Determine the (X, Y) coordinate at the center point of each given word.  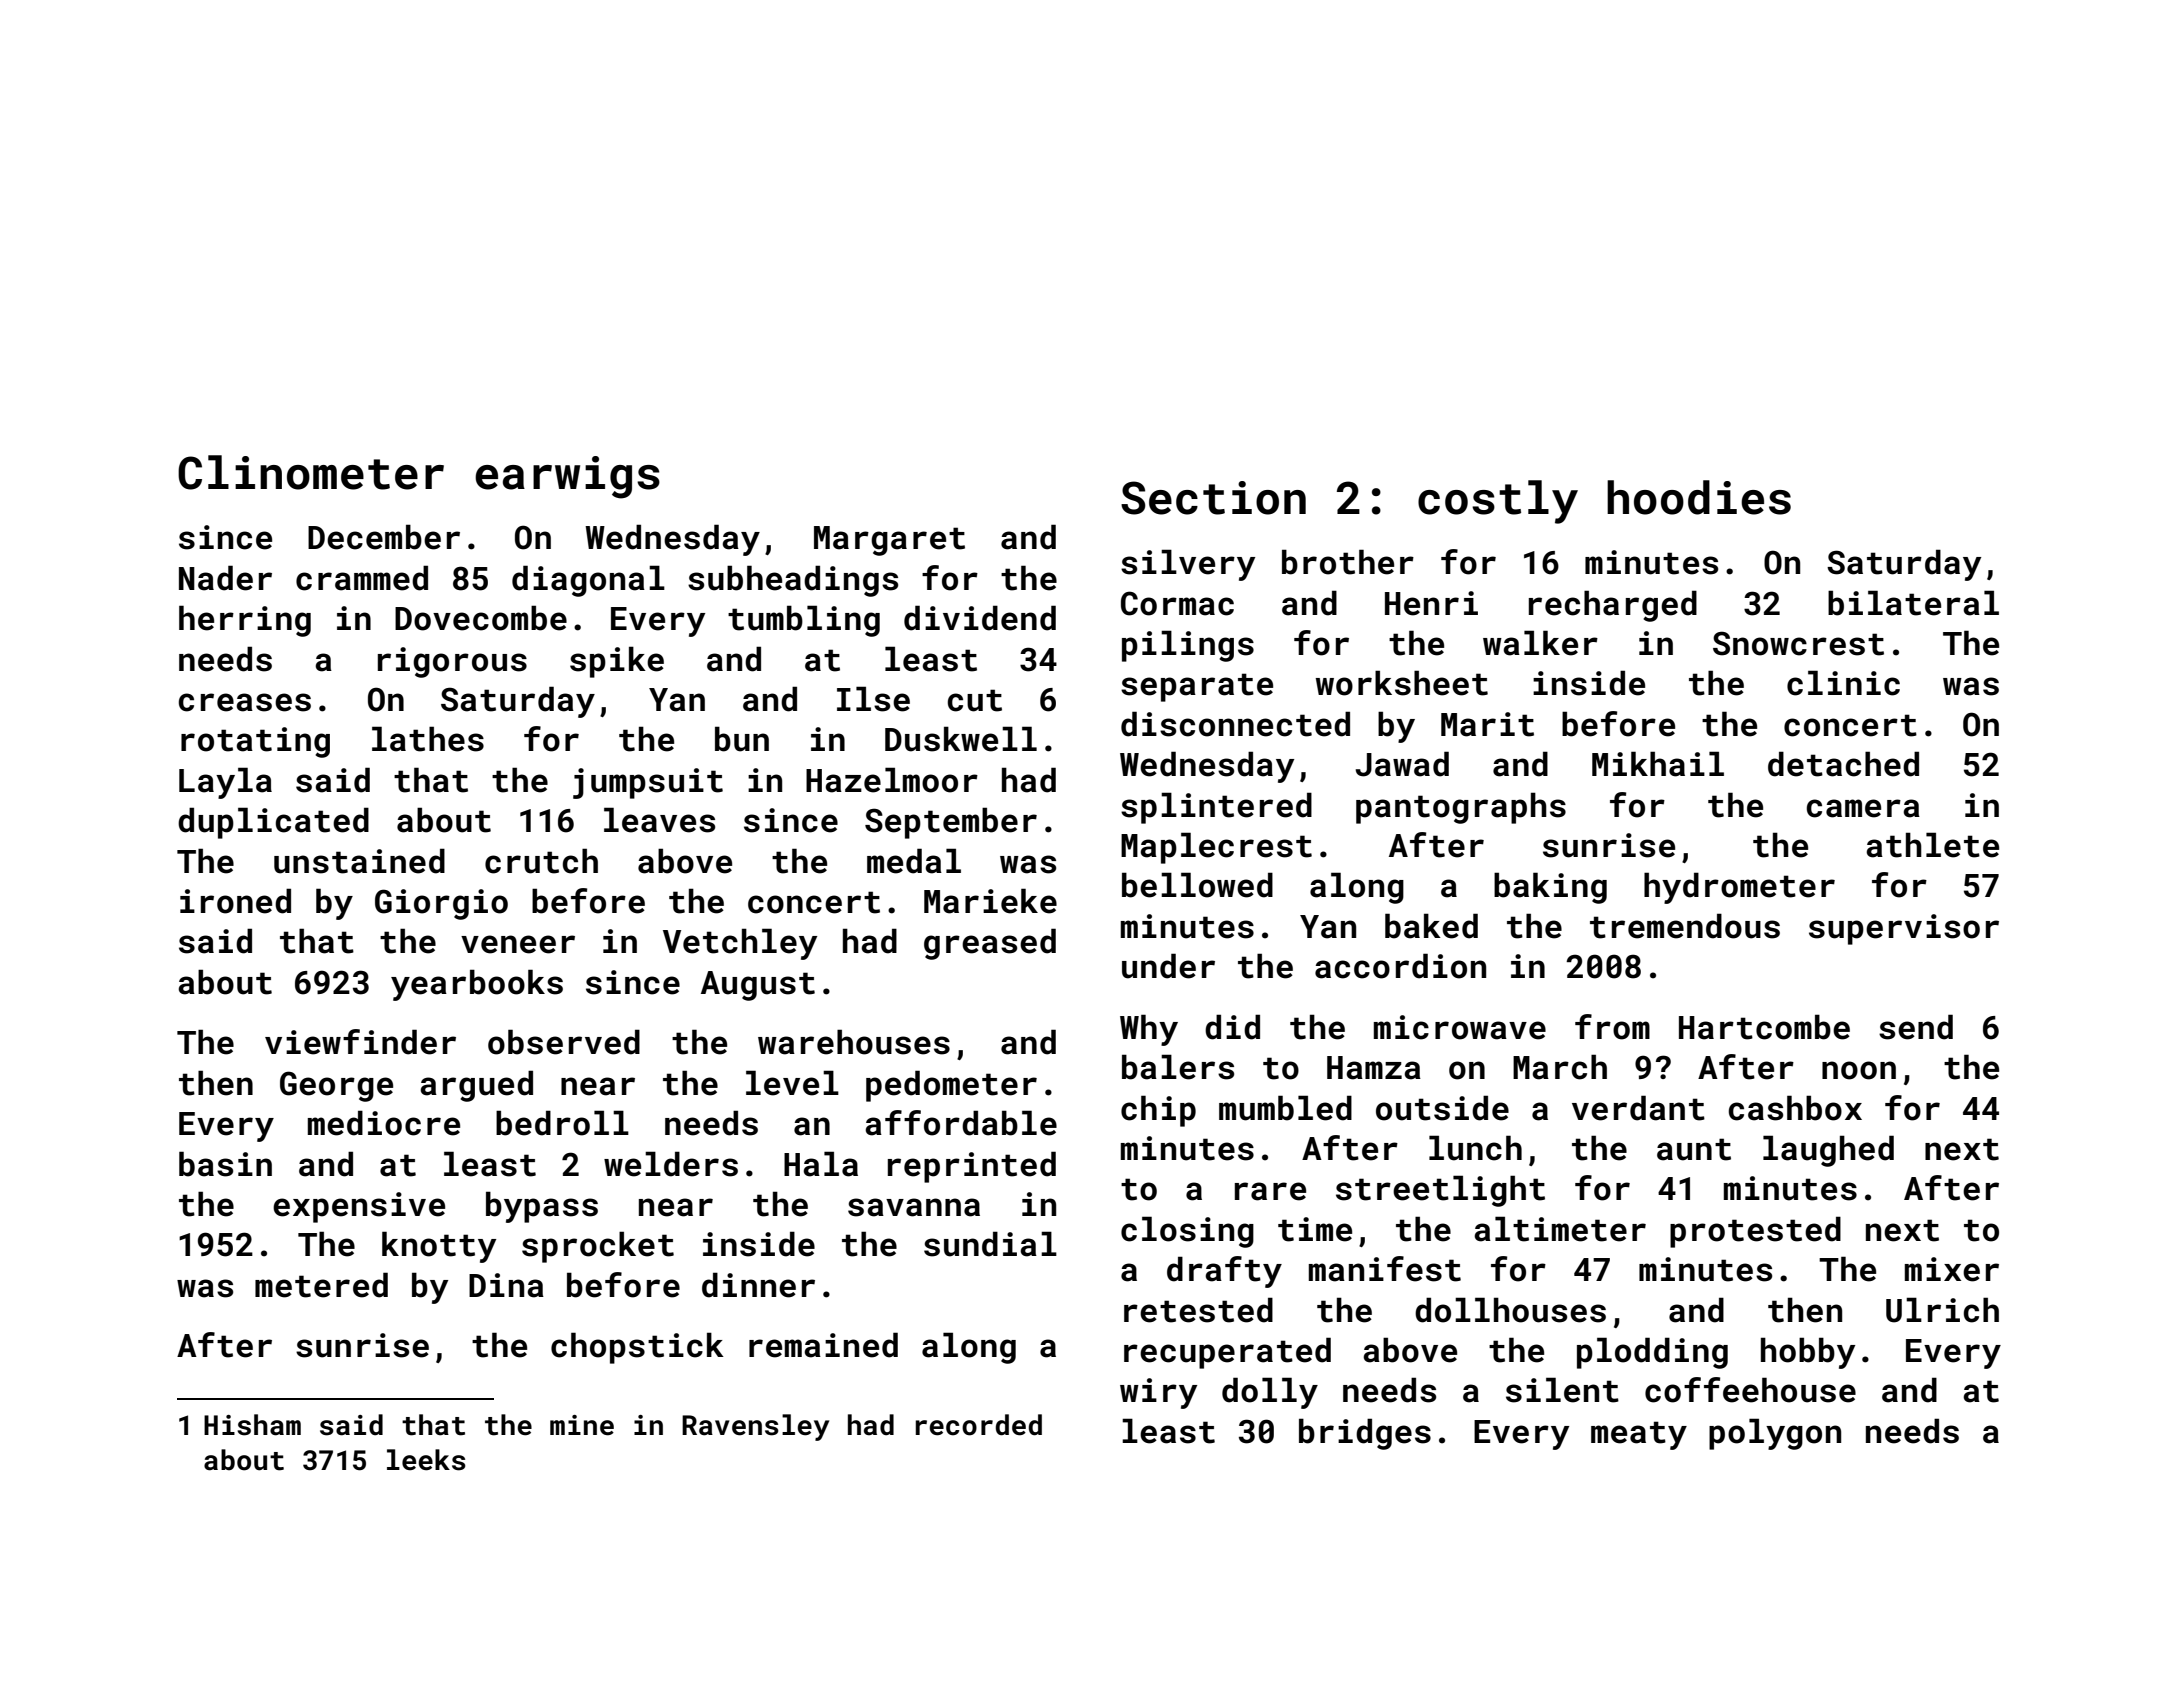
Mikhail (1658, 764)
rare (1270, 1191)
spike (617, 662)
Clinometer (311, 472)
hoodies (1699, 497)
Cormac (1177, 603)
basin (225, 1164)
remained (823, 1345)
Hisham (252, 1425)
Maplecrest (1216, 848)
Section (1213, 498)
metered (321, 1285)
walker (1540, 643)
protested (1755, 1232)
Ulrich (1942, 1310)
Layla (225, 783)
